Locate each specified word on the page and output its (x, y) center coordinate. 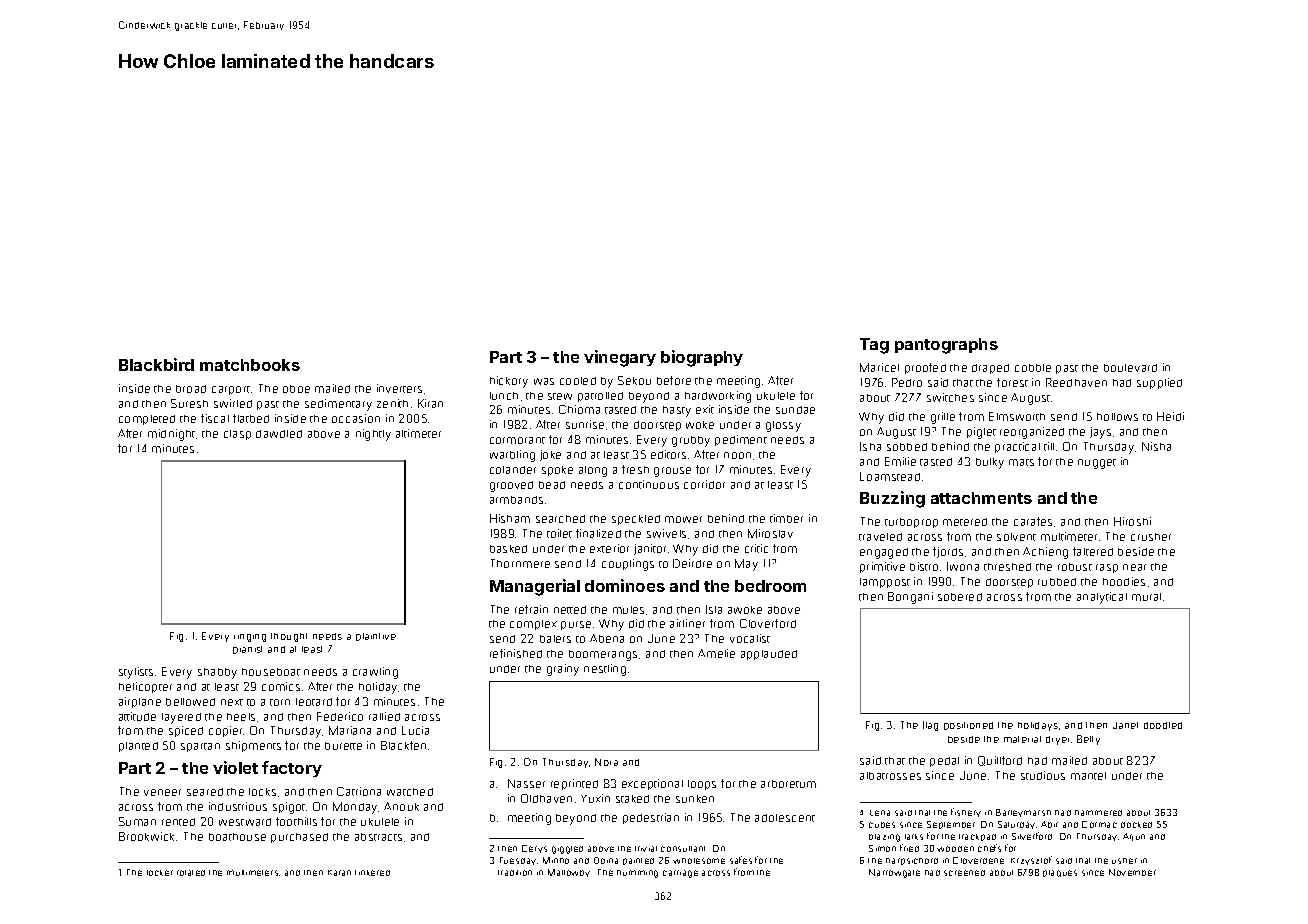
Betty (1088, 740)
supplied (1159, 383)
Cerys (534, 849)
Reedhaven (1076, 382)
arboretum (788, 784)
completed (147, 420)
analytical (1102, 598)
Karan (339, 873)
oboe (296, 389)
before (674, 380)
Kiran (430, 403)
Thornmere (520, 563)
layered (181, 718)
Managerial (535, 587)
